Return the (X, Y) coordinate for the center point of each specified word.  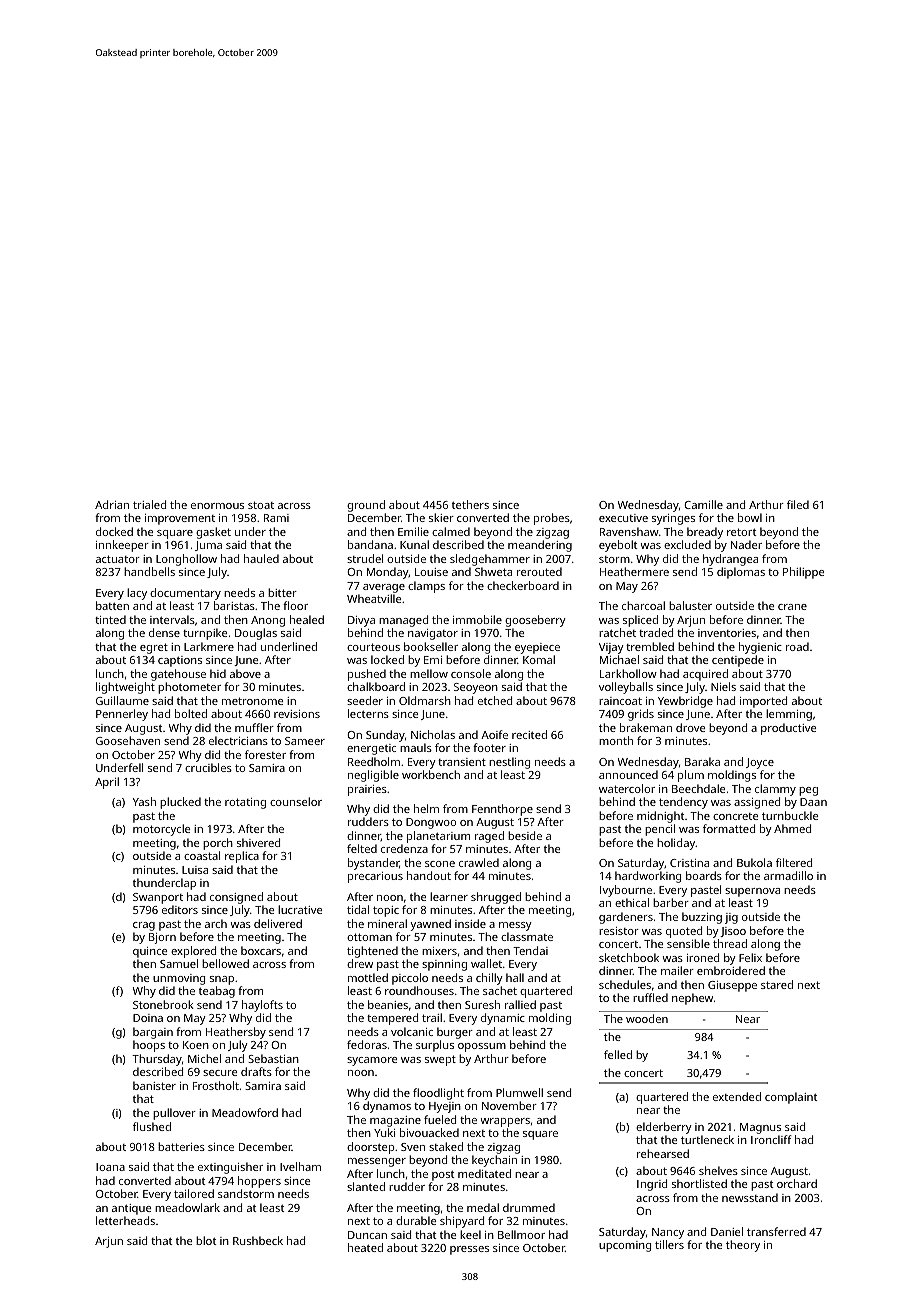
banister (154, 1085)
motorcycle (161, 830)
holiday (676, 844)
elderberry (664, 1128)
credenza (404, 848)
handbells (149, 571)
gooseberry (535, 621)
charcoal (643, 605)
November (509, 1105)
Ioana (110, 1167)
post (443, 1176)
